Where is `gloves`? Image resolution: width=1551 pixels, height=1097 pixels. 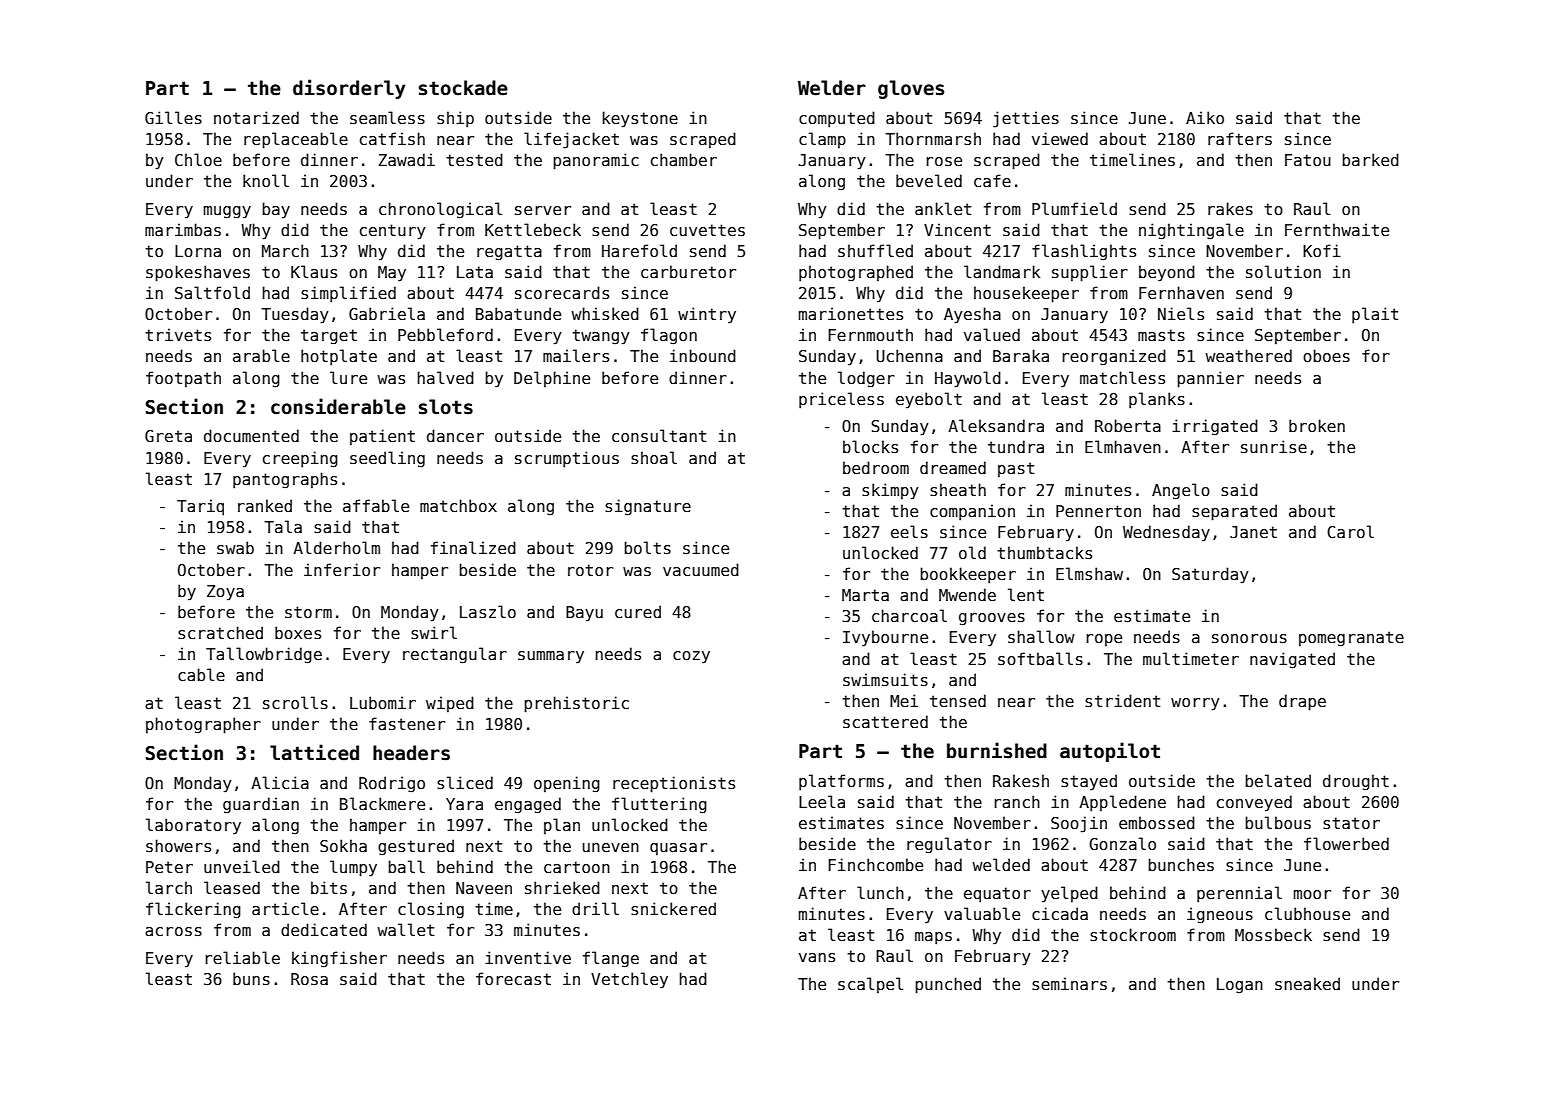
gloves is located at coordinates (911, 89).
